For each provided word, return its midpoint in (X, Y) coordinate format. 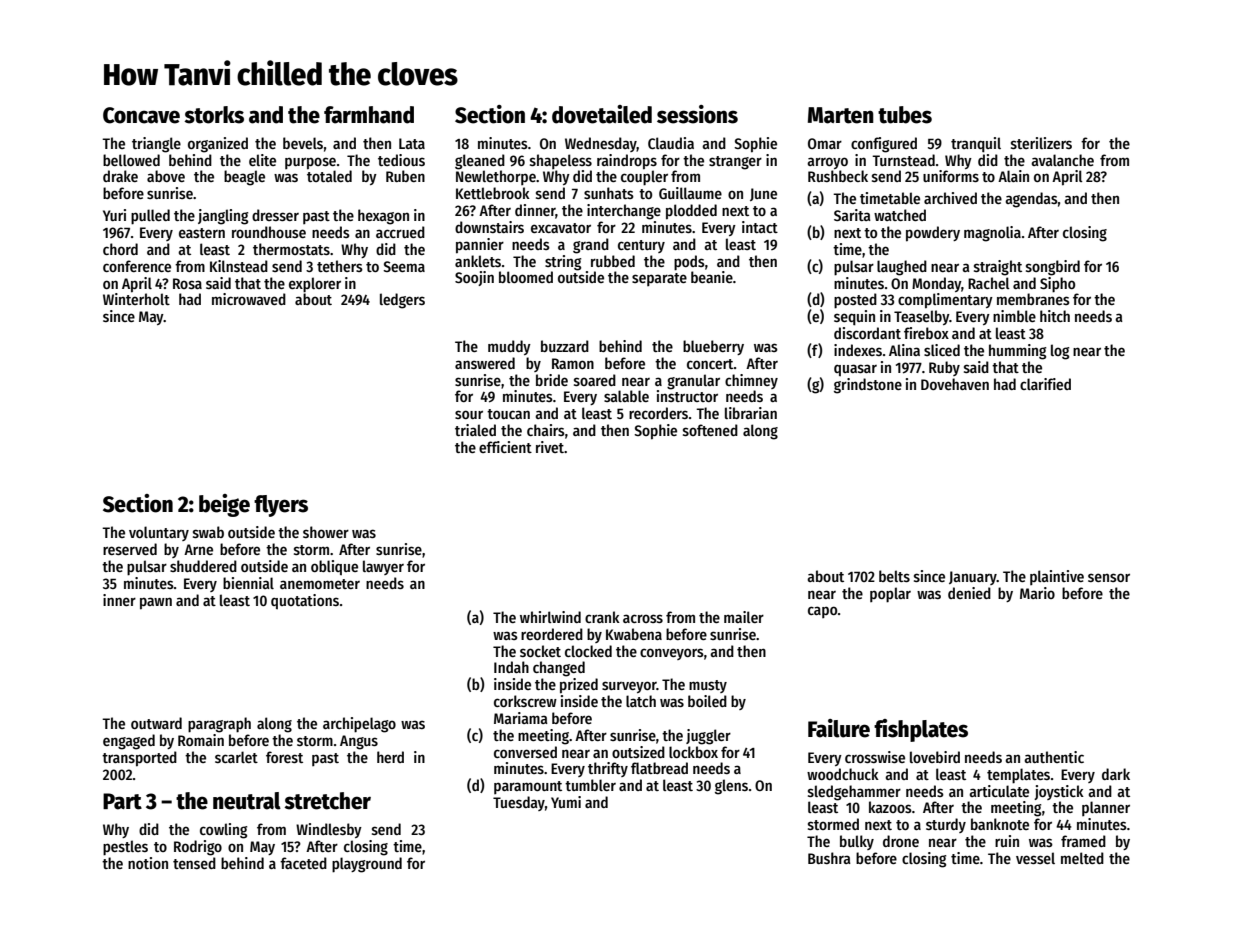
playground (367, 865)
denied (969, 593)
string (563, 263)
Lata (412, 143)
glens (731, 787)
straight (998, 268)
